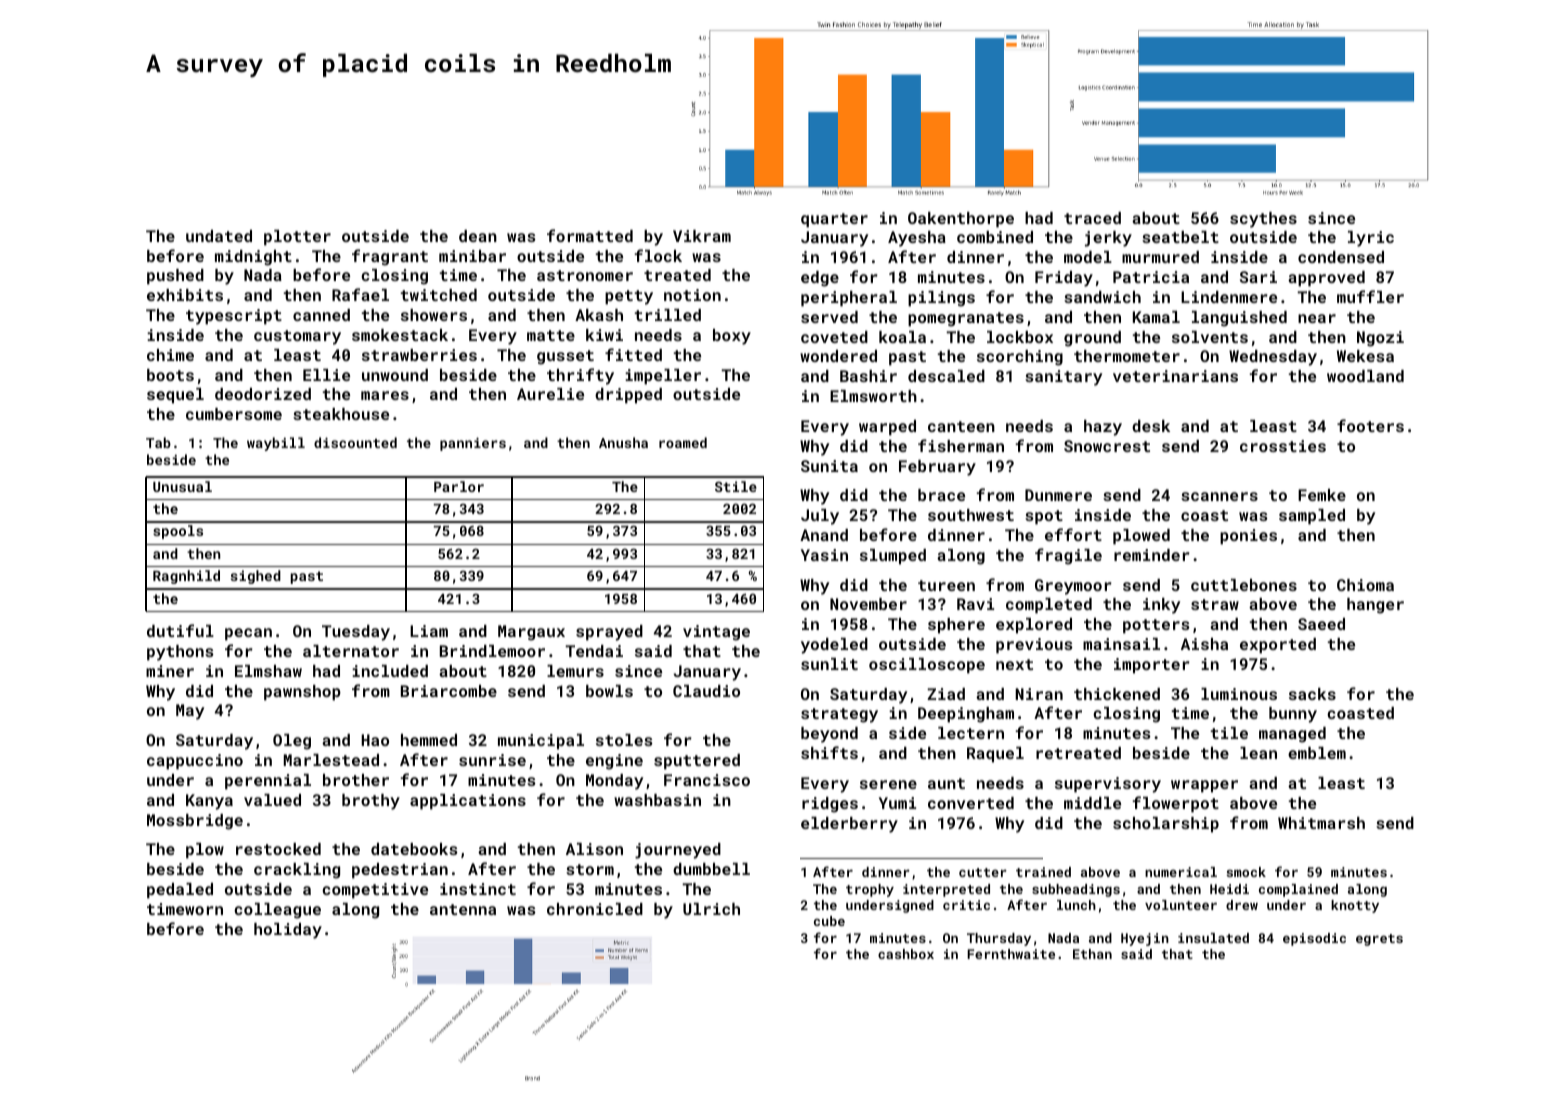  Describe the element at coordinates (565, 357) in the screenshot. I see `gusset` at that location.
